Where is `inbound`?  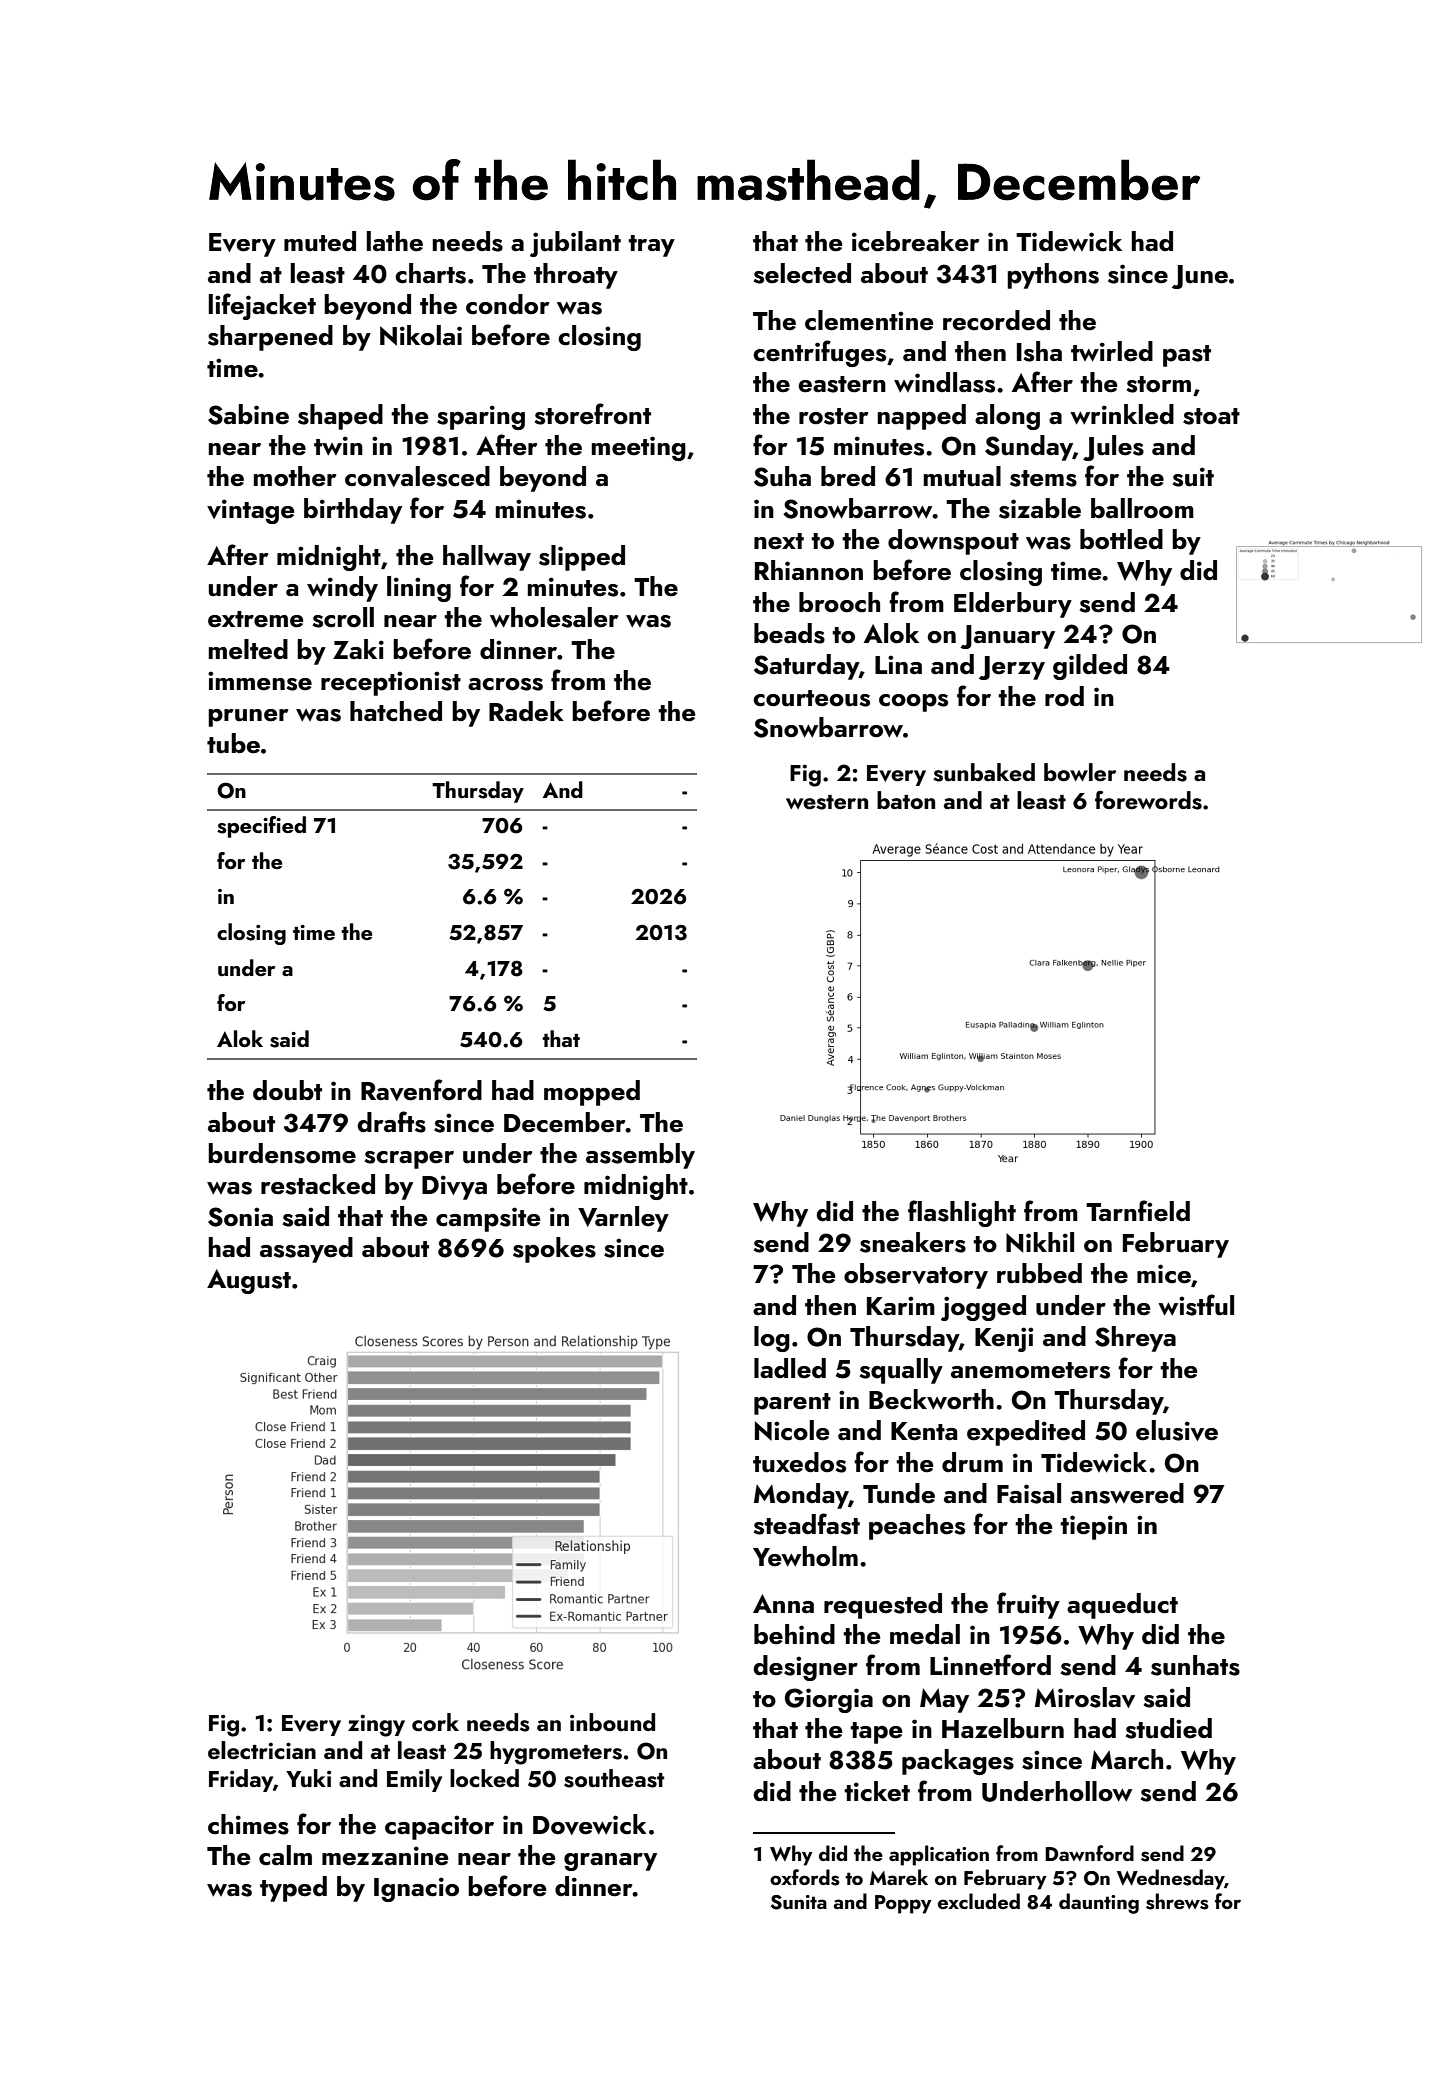
inbound is located at coordinates (612, 1722).
